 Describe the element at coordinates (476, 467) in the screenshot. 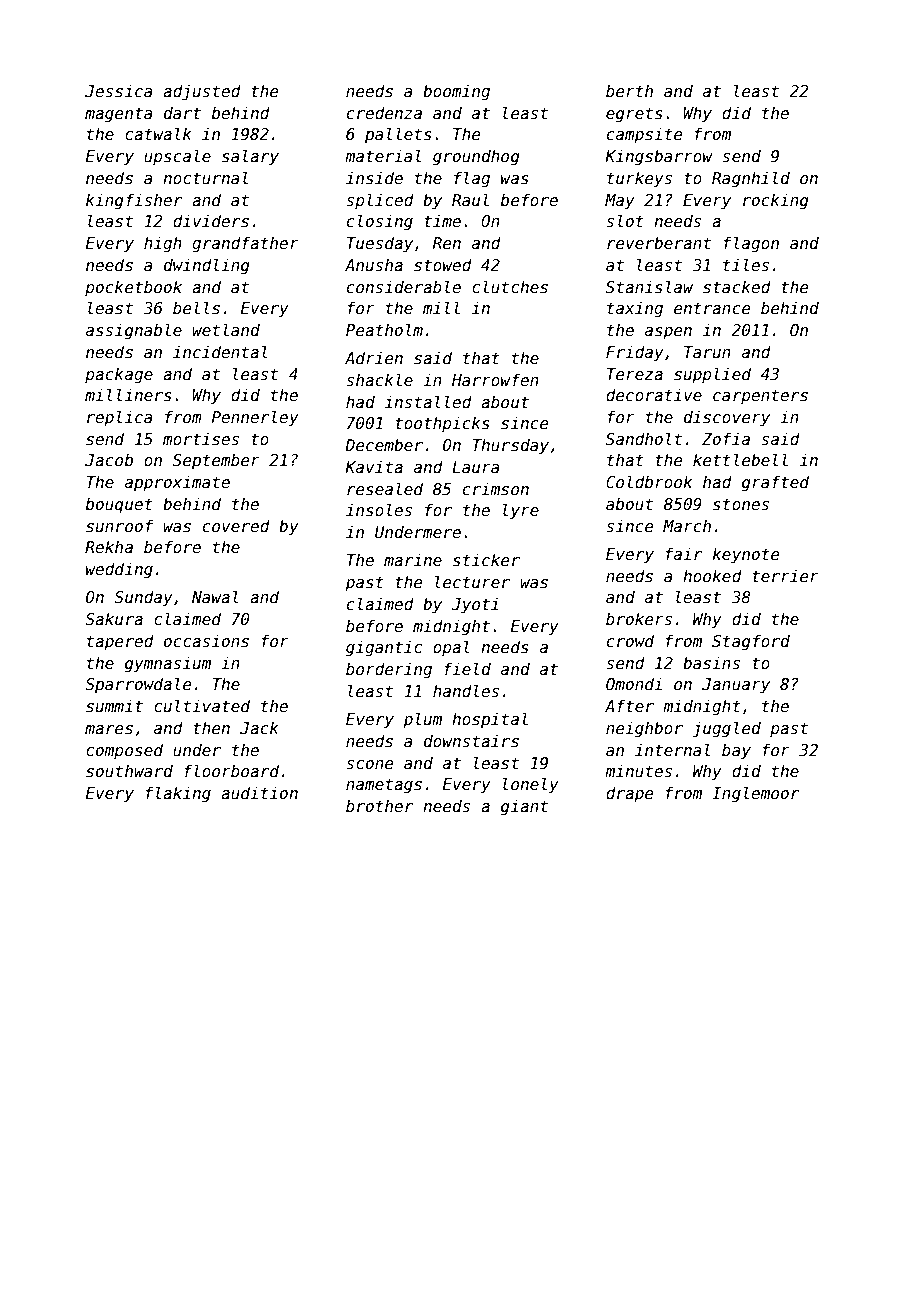

I see `Laura` at that location.
